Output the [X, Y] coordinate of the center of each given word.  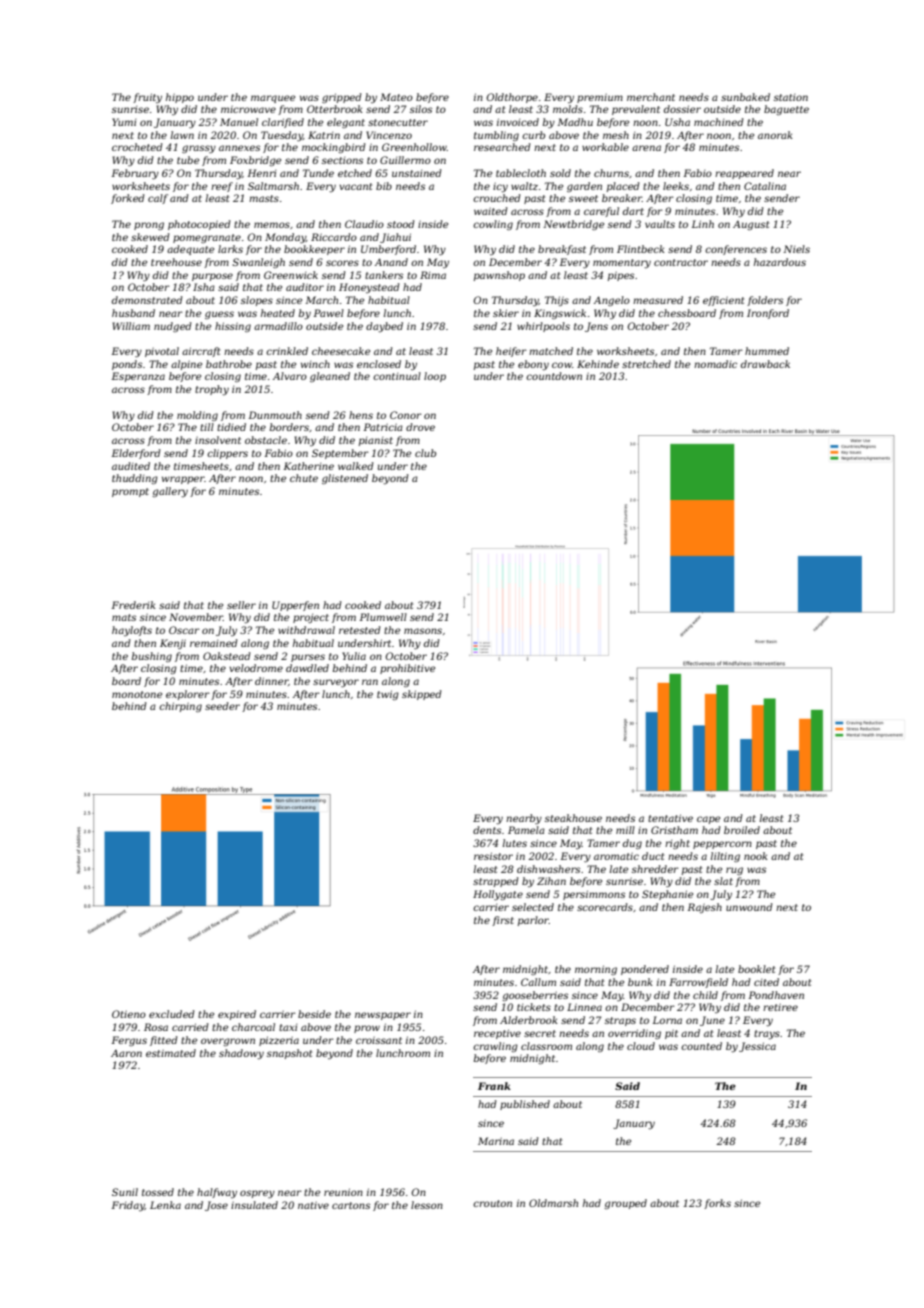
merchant [651, 97]
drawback [765, 364]
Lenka [165, 1205]
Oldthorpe [512, 98]
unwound [749, 907]
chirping [180, 707]
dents [487, 830]
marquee [273, 99]
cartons [351, 1205]
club [425, 453]
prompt [130, 492]
